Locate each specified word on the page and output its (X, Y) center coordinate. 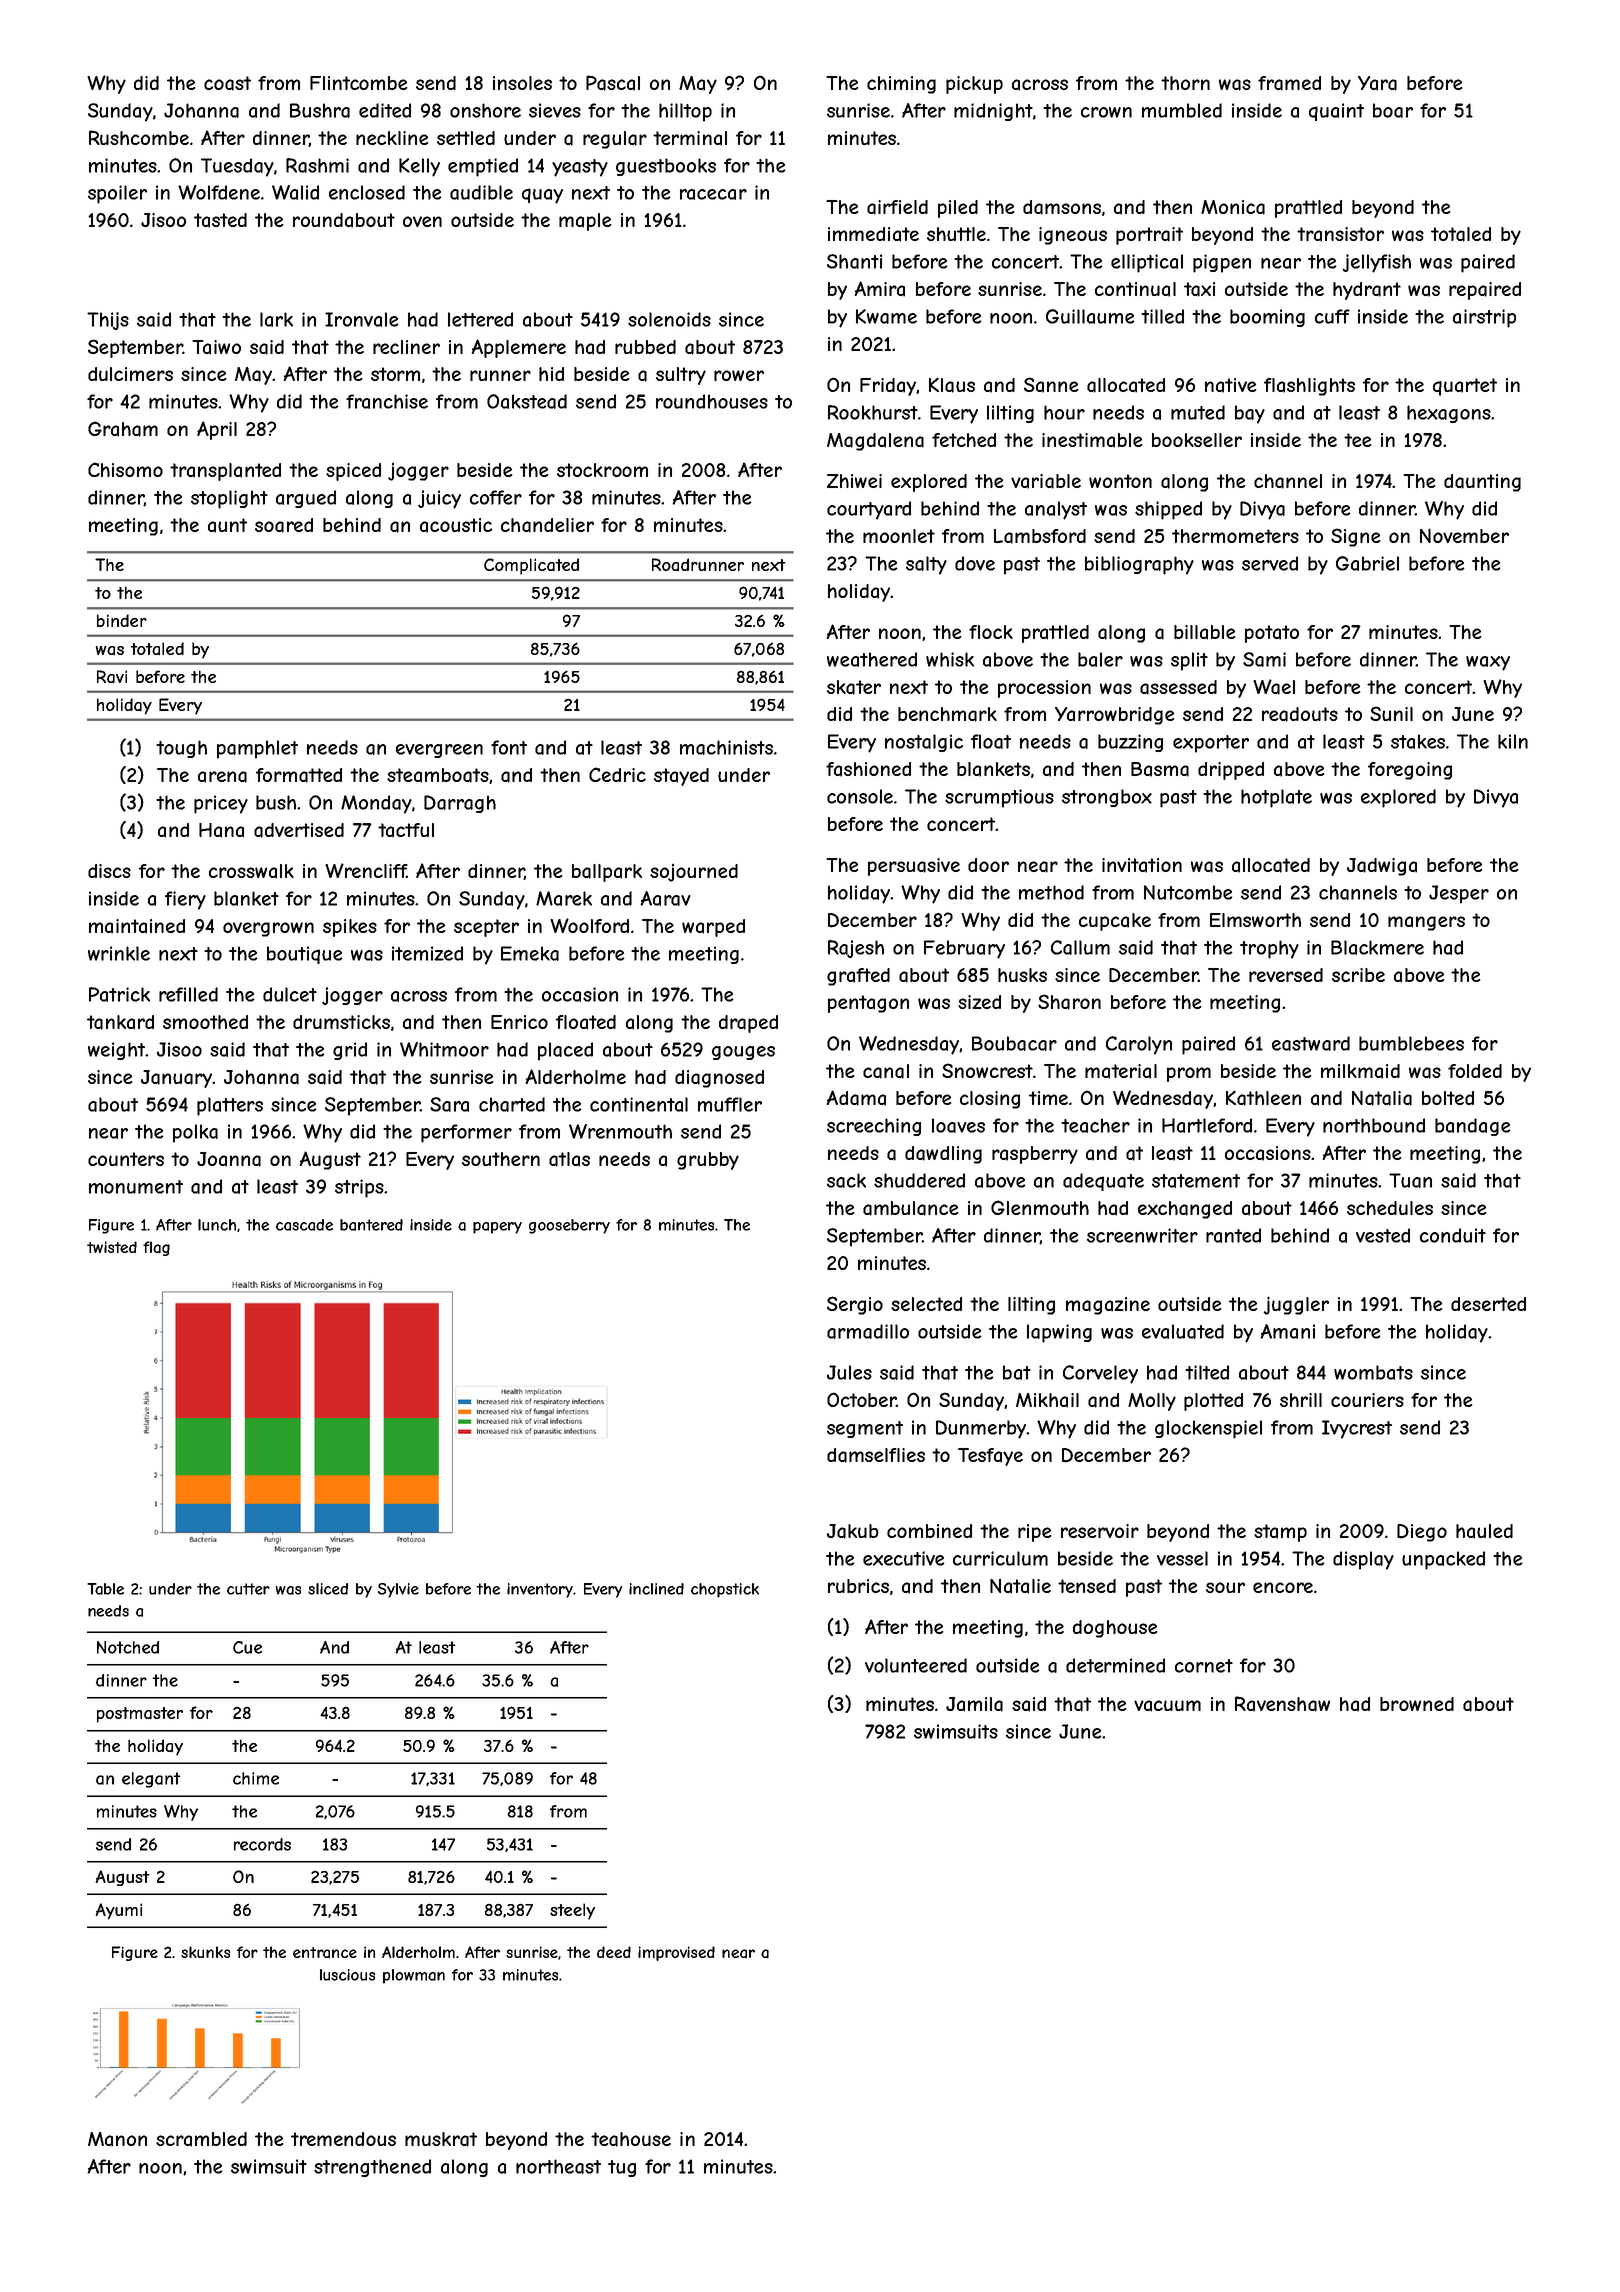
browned (1417, 1704)
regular (615, 140)
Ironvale (362, 319)
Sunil (1391, 713)
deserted (1488, 1304)
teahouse (631, 2139)
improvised (676, 1953)
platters (230, 1106)
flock (991, 632)
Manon (117, 2139)
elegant (151, 1780)
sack (846, 1180)
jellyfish (1377, 263)
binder (122, 620)
